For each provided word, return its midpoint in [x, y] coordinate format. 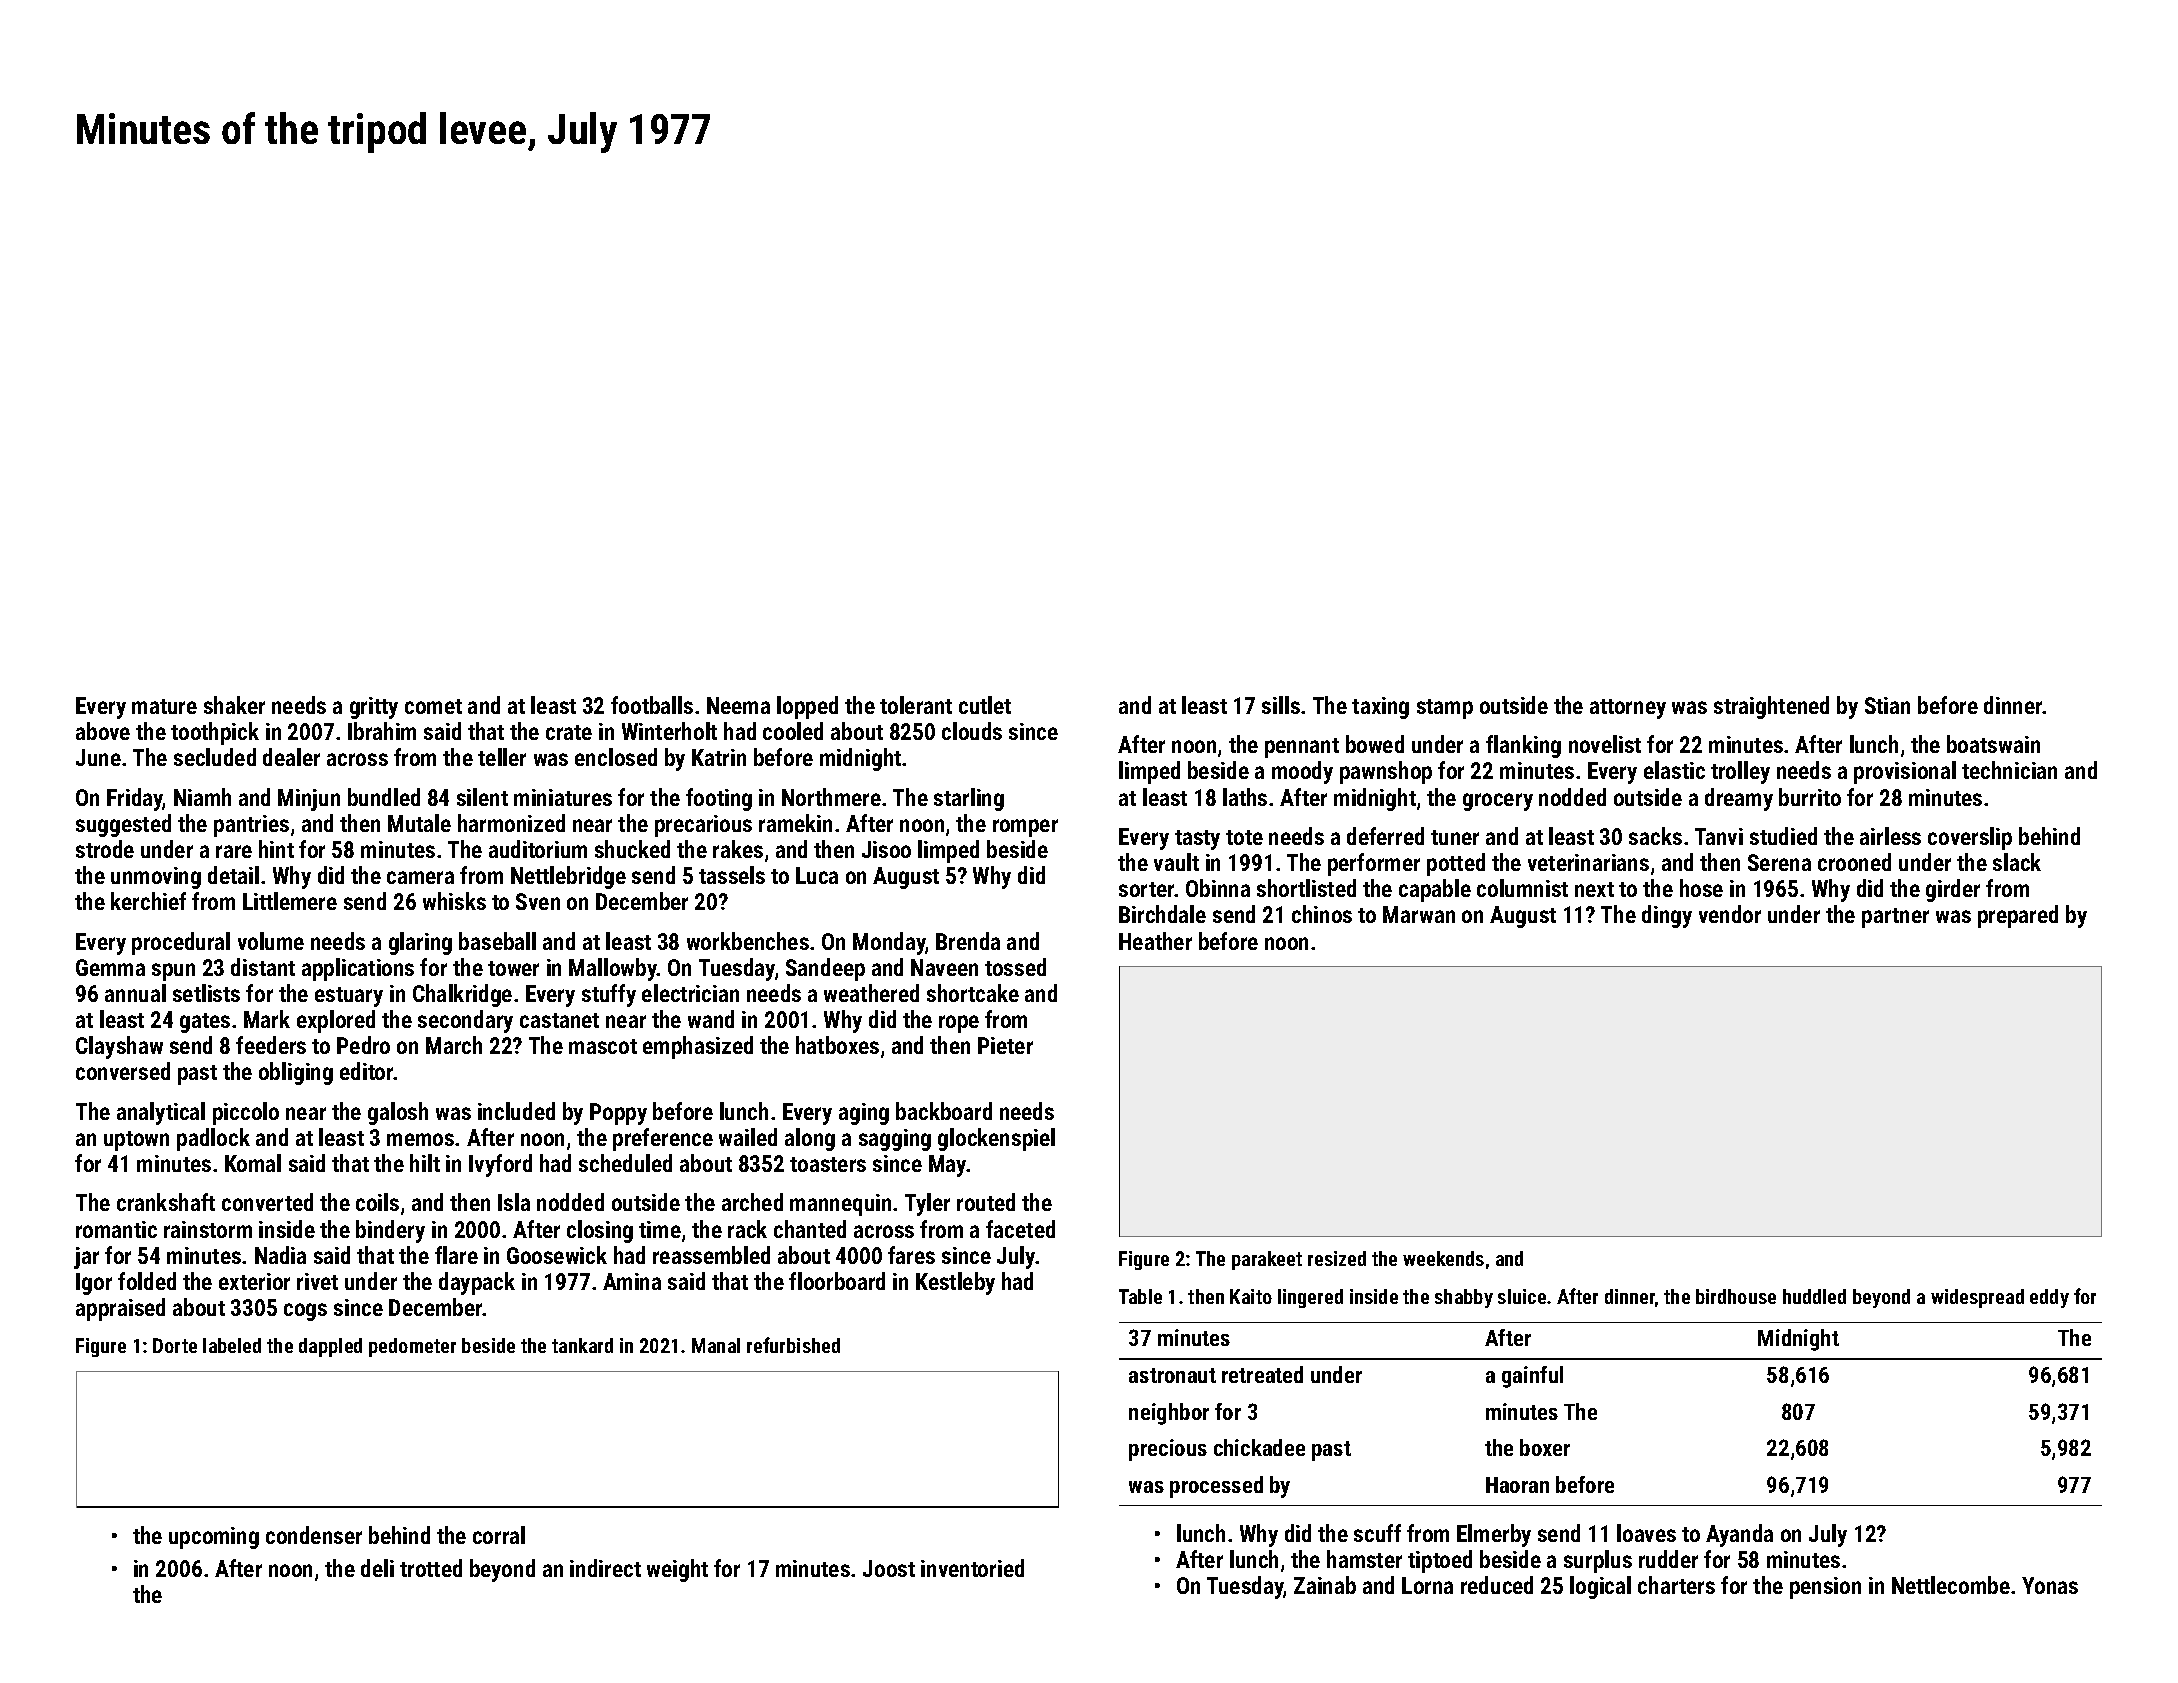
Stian [1887, 705]
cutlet [985, 705]
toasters [828, 1164]
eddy [2049, 1298]
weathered [871, 993]
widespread [1977, 1298]
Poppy [618, 1114]
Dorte [175, 1345]
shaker [234, 705]
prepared [2018, 916]
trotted [431, 1568]
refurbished [793, 1345]
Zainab [1325, 1585]
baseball [497, 941]
